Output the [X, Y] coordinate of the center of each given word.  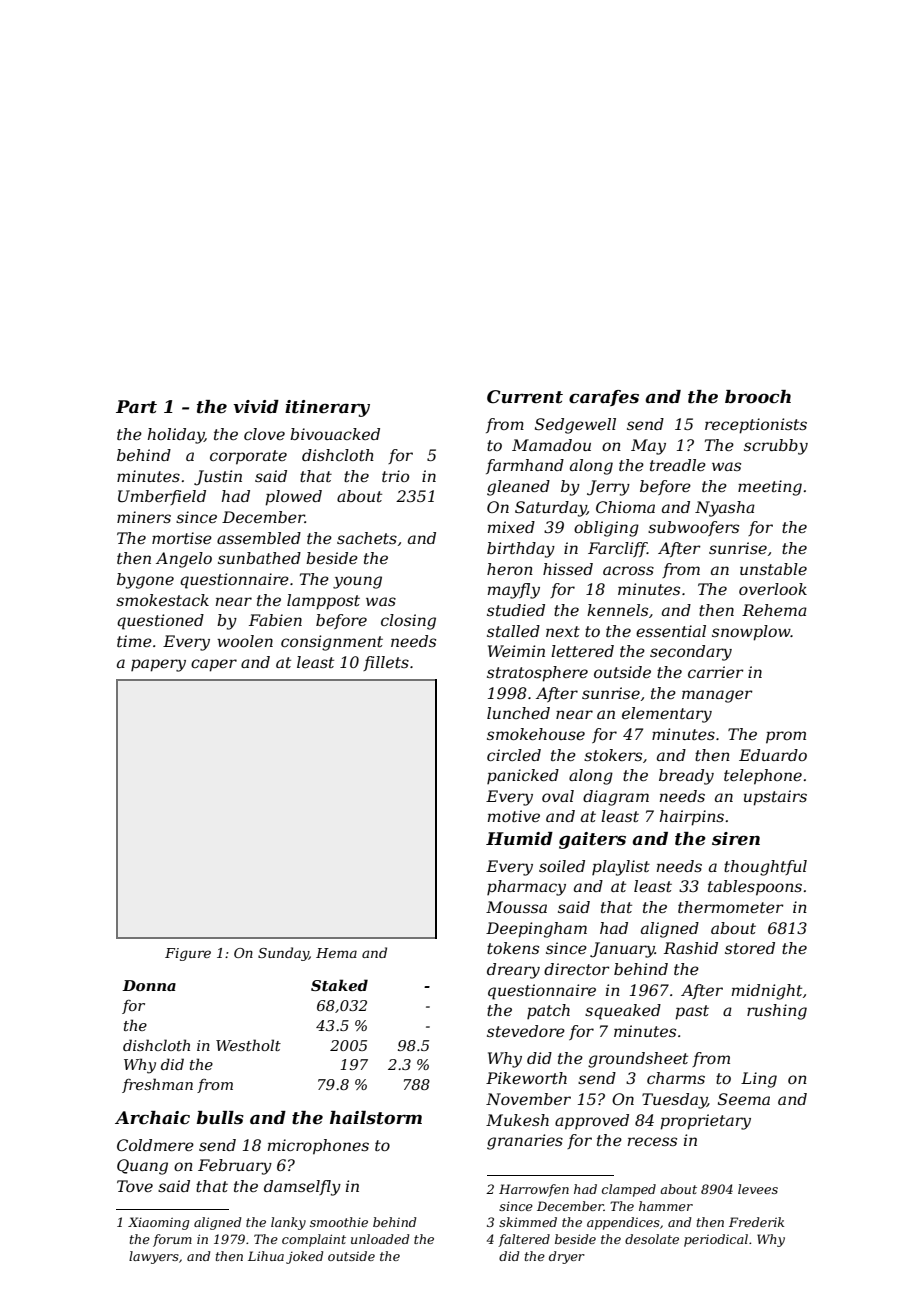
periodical [716, 1240]
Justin [218, 478]
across [628, 570]
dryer [567, 1257]
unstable [773, 569]
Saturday [551, 509]
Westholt [248, 1045]
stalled [513, 631]
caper [214, 665]
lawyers [154, 1257]
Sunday [283, 954]
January [622, 950]
